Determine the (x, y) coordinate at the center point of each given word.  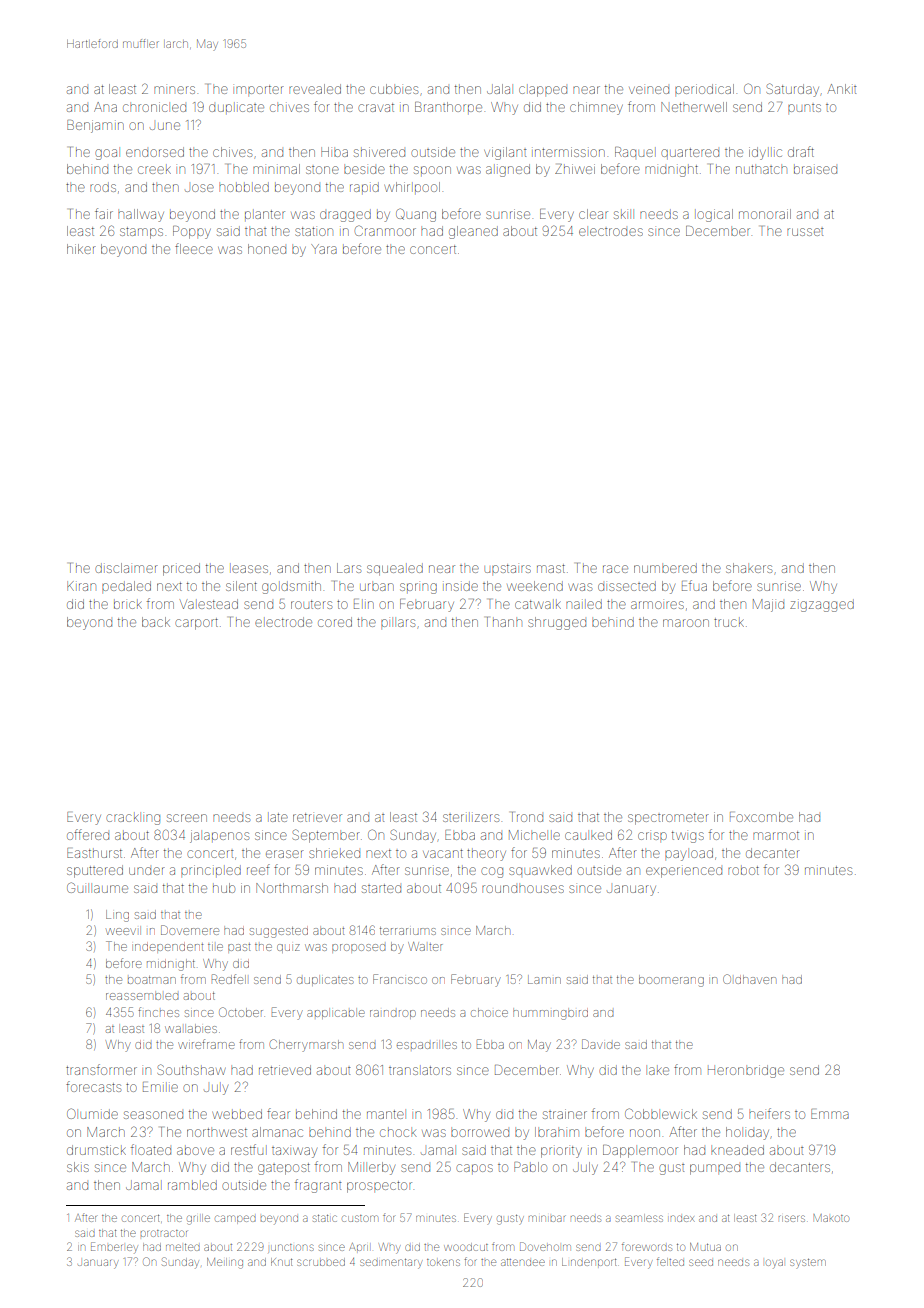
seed (701, 1262)
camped (235, 1219)
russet (805, 232)
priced (181, 569)
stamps (141, 233)
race (615, 569)
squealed (395, 569)
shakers (749, 568)
